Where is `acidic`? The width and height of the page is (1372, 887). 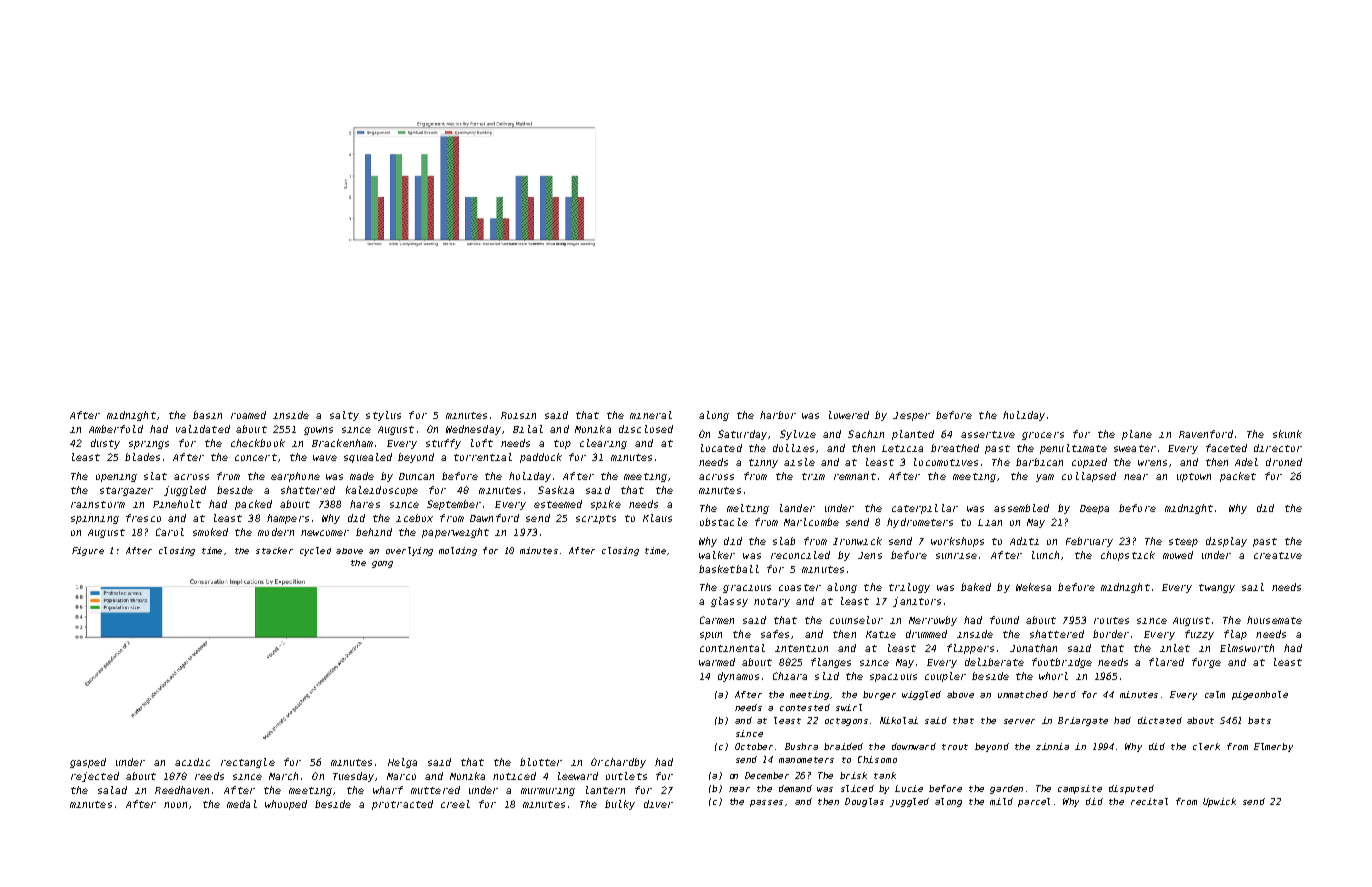
acidic is located at coordinates (192, 762).
